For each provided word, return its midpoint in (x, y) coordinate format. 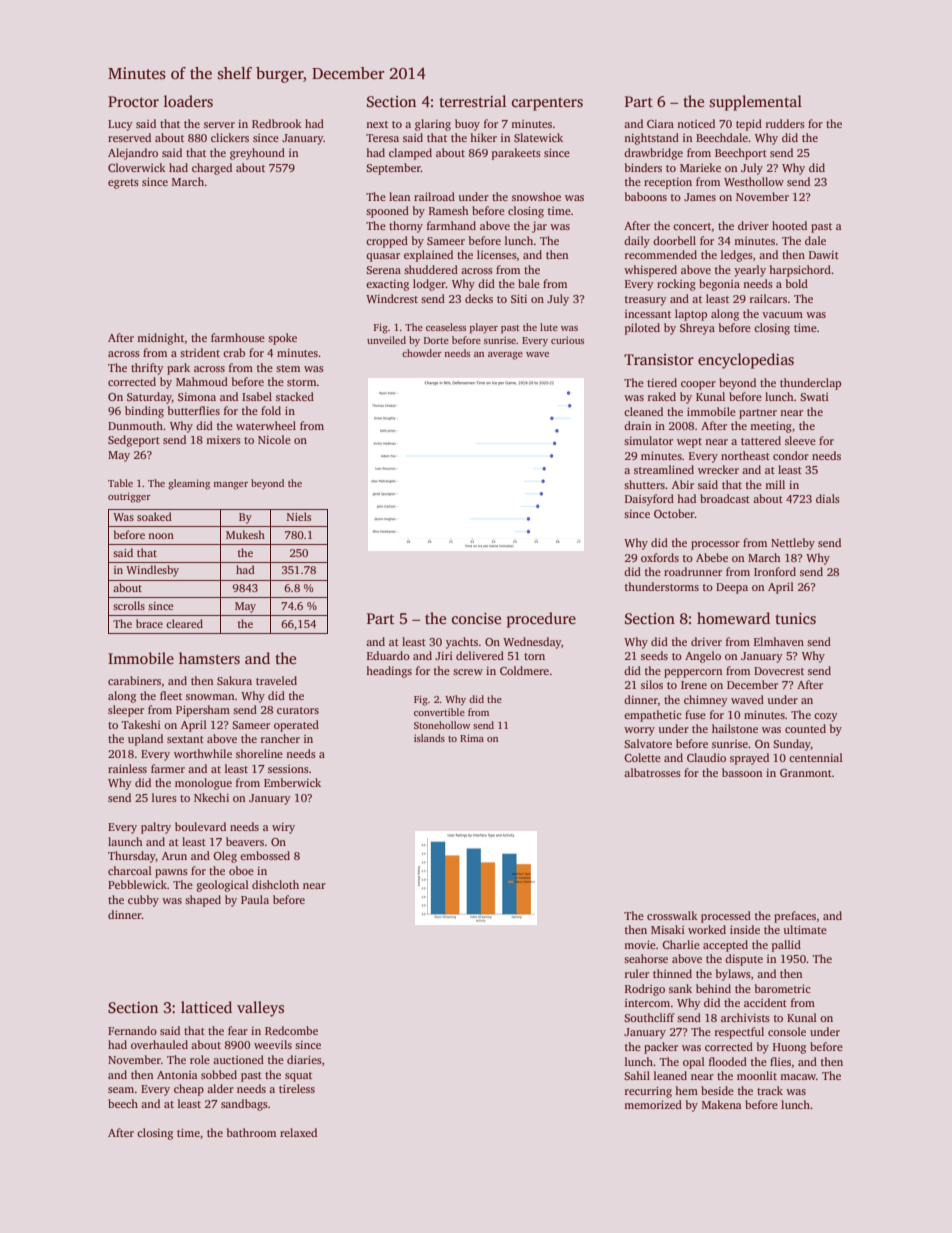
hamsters (209, 658)
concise (476, 619)
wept (689, 443)
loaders (188, 101)
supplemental (756, 103)
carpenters (547, 104)
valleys (260, 1009)
